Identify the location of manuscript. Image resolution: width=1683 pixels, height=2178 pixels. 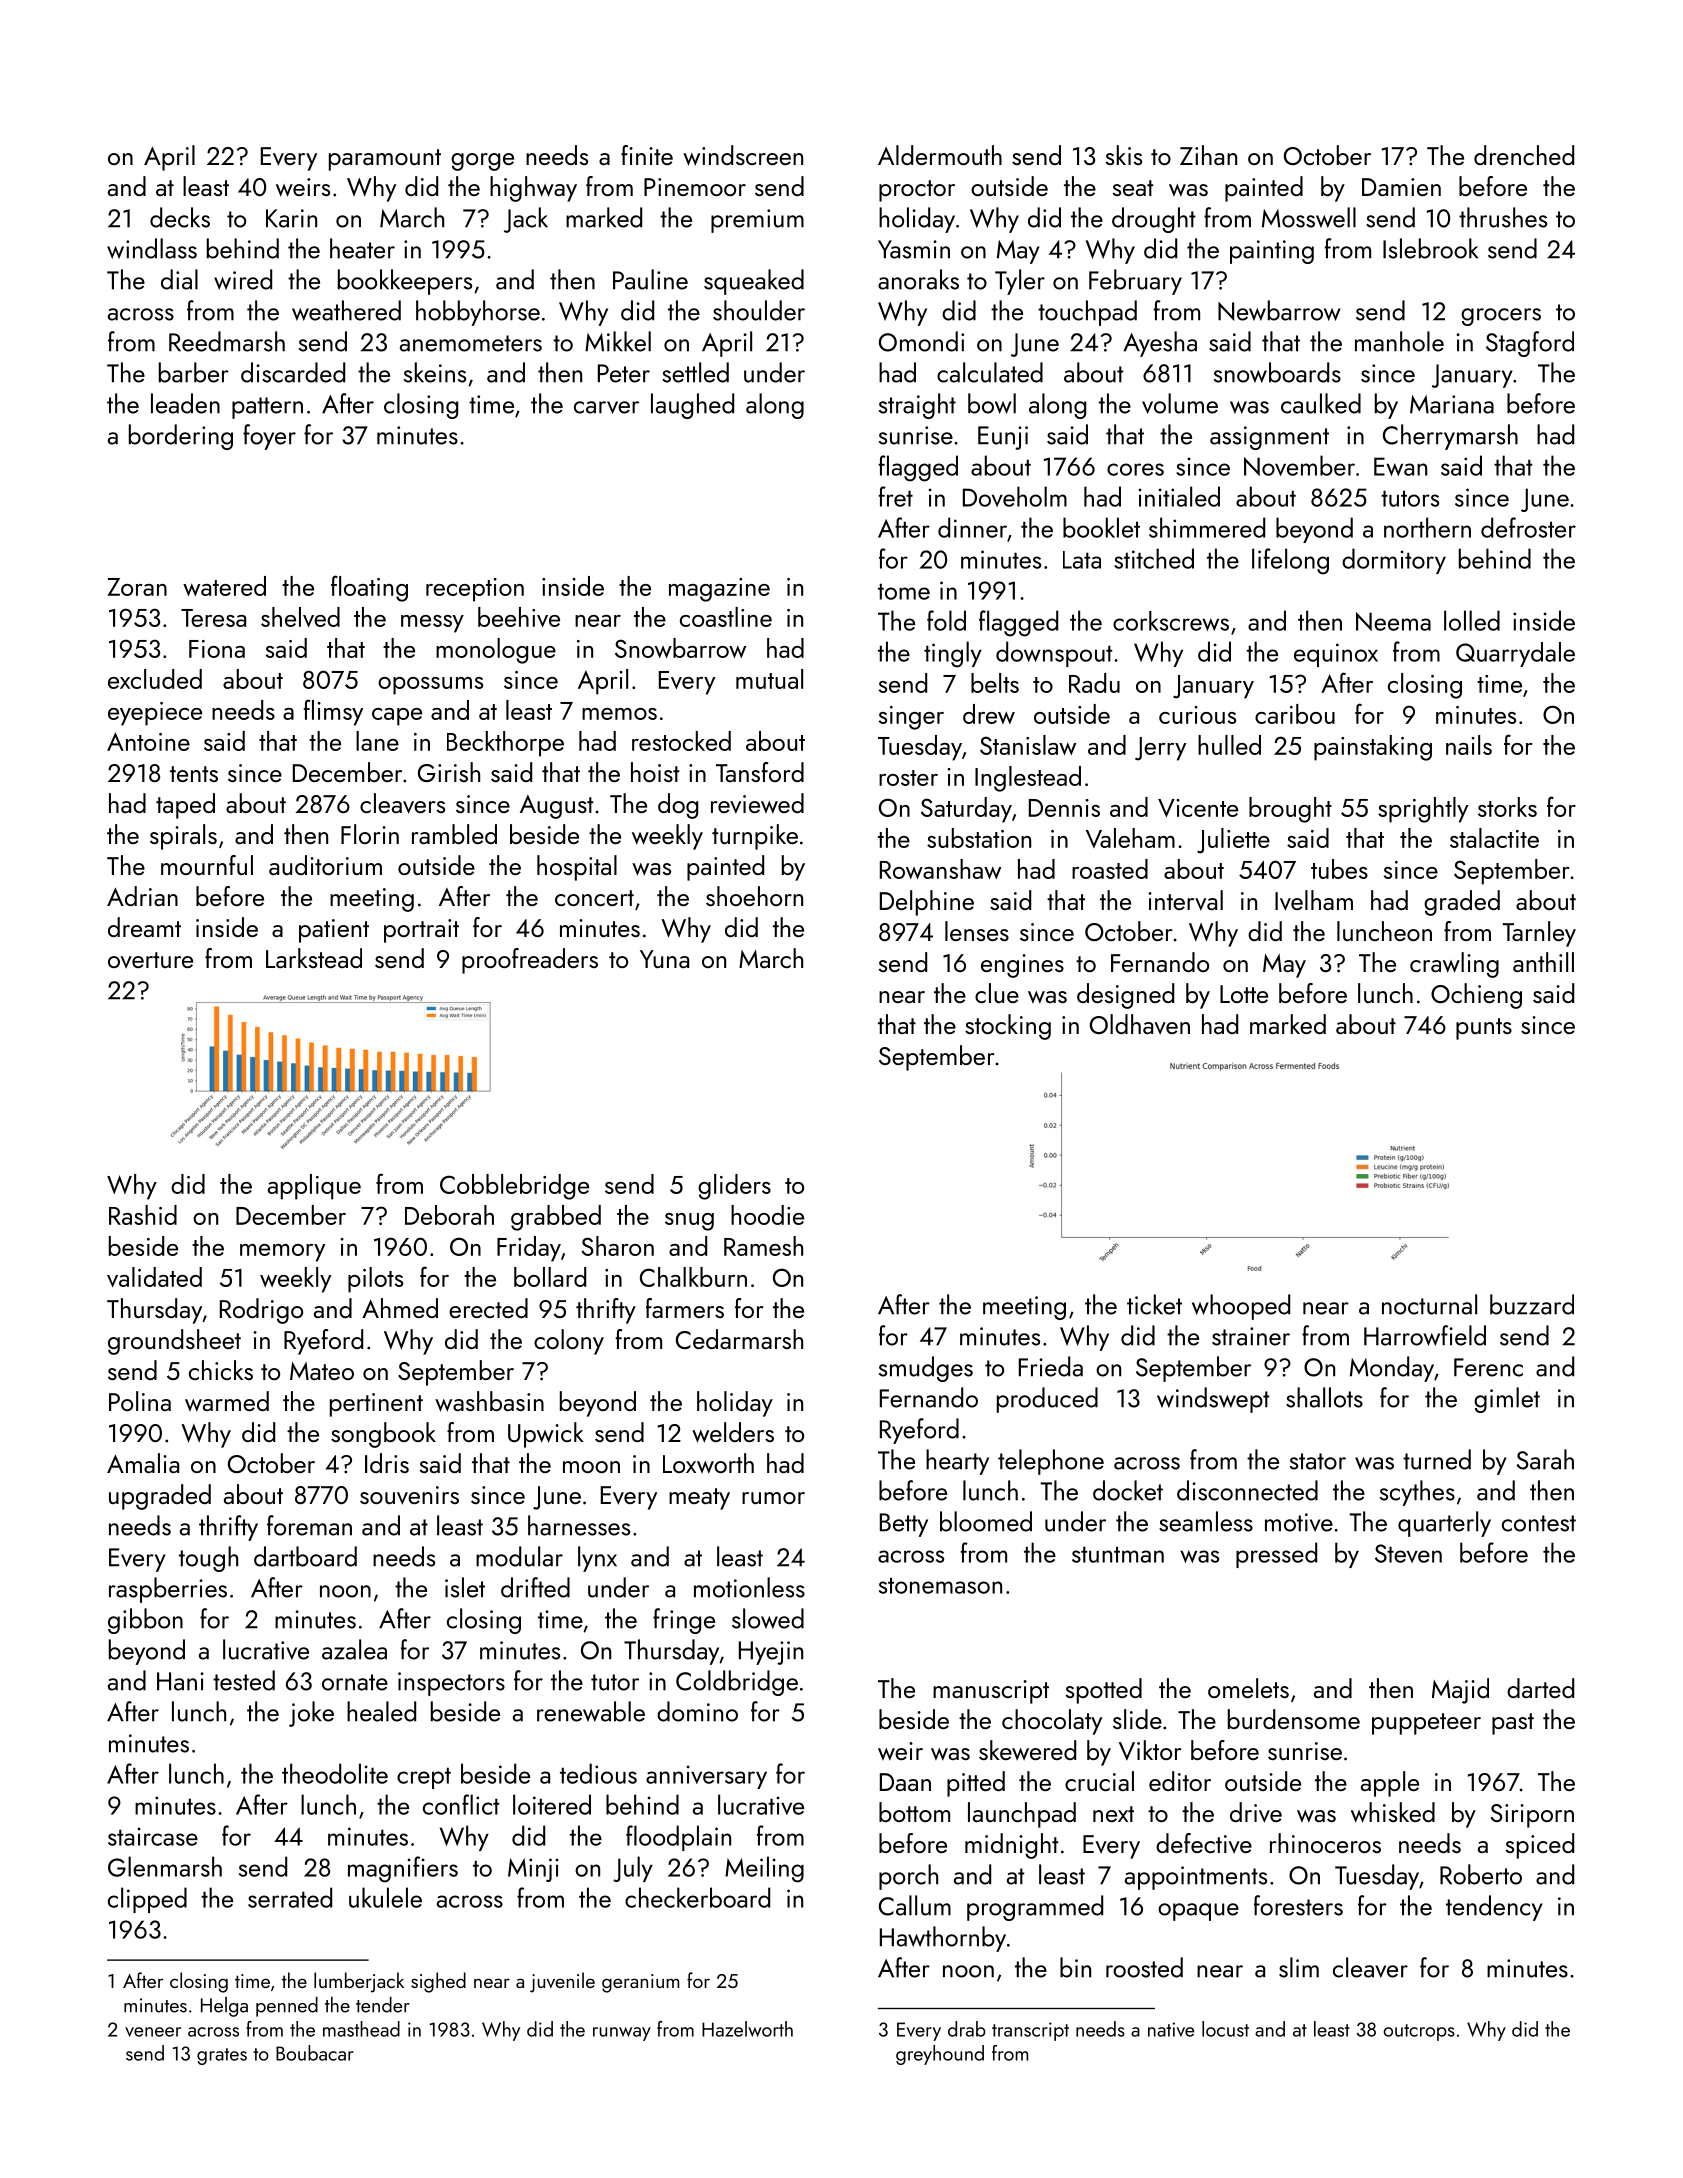
(991, 1692).
